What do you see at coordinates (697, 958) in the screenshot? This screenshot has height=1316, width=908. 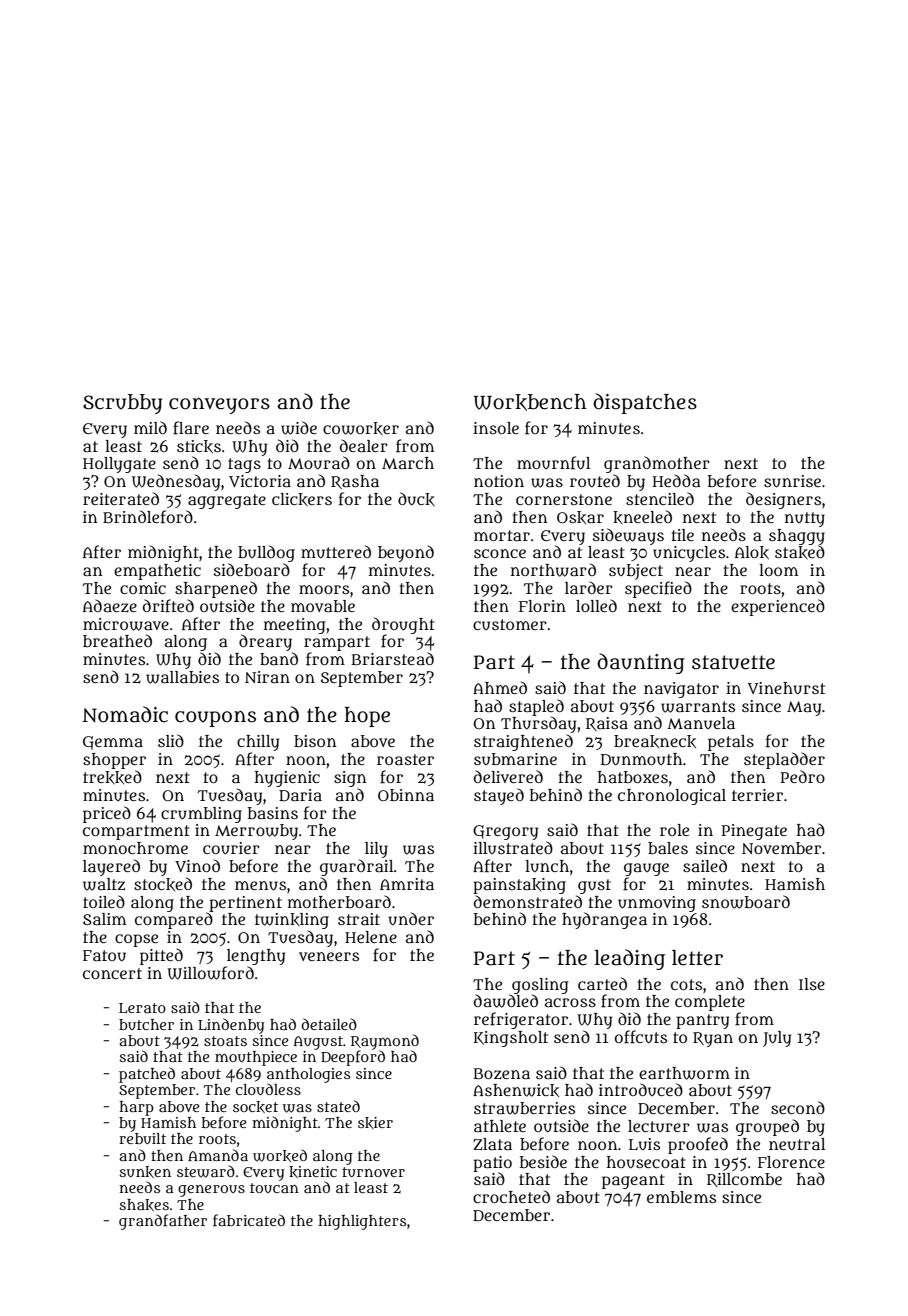 I see `letter` at bounding box center [697, 958].
